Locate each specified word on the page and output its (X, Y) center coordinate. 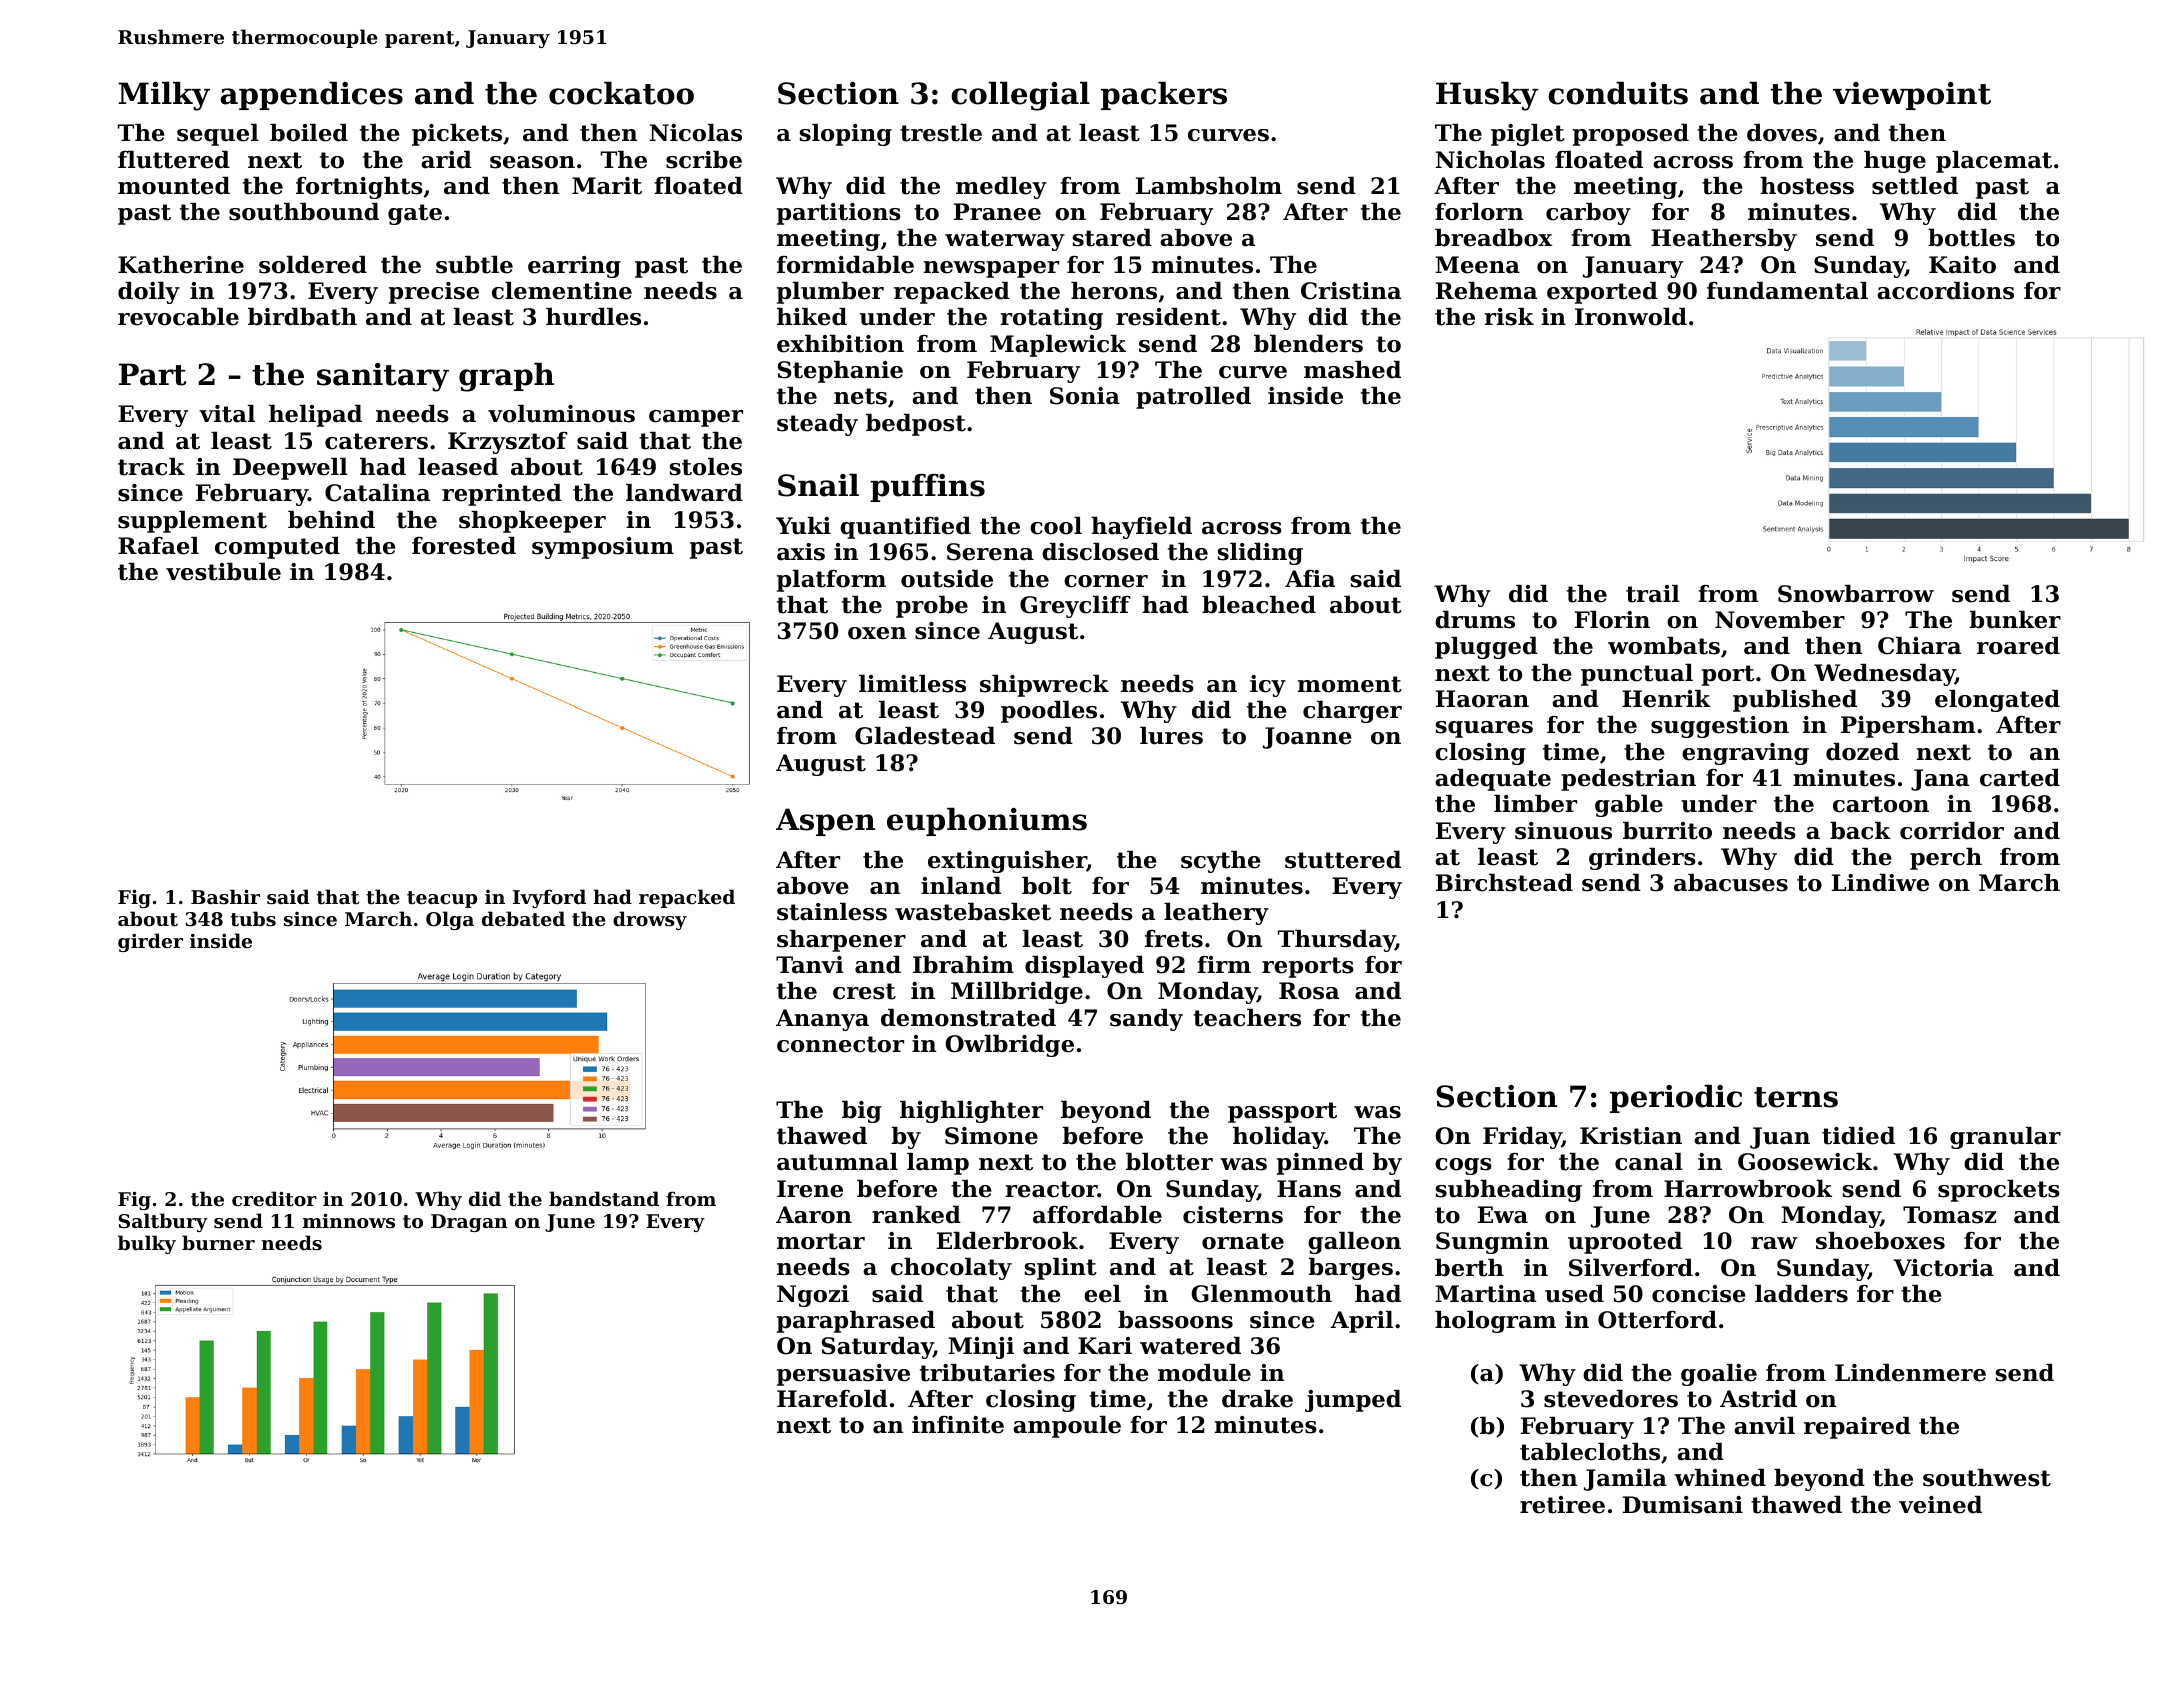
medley (1001, 188)
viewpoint (1912, 96)
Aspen (825, 822)
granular (2005, 1138)
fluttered (174, 160)
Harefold (832, 1399)
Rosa (1309, 991)
